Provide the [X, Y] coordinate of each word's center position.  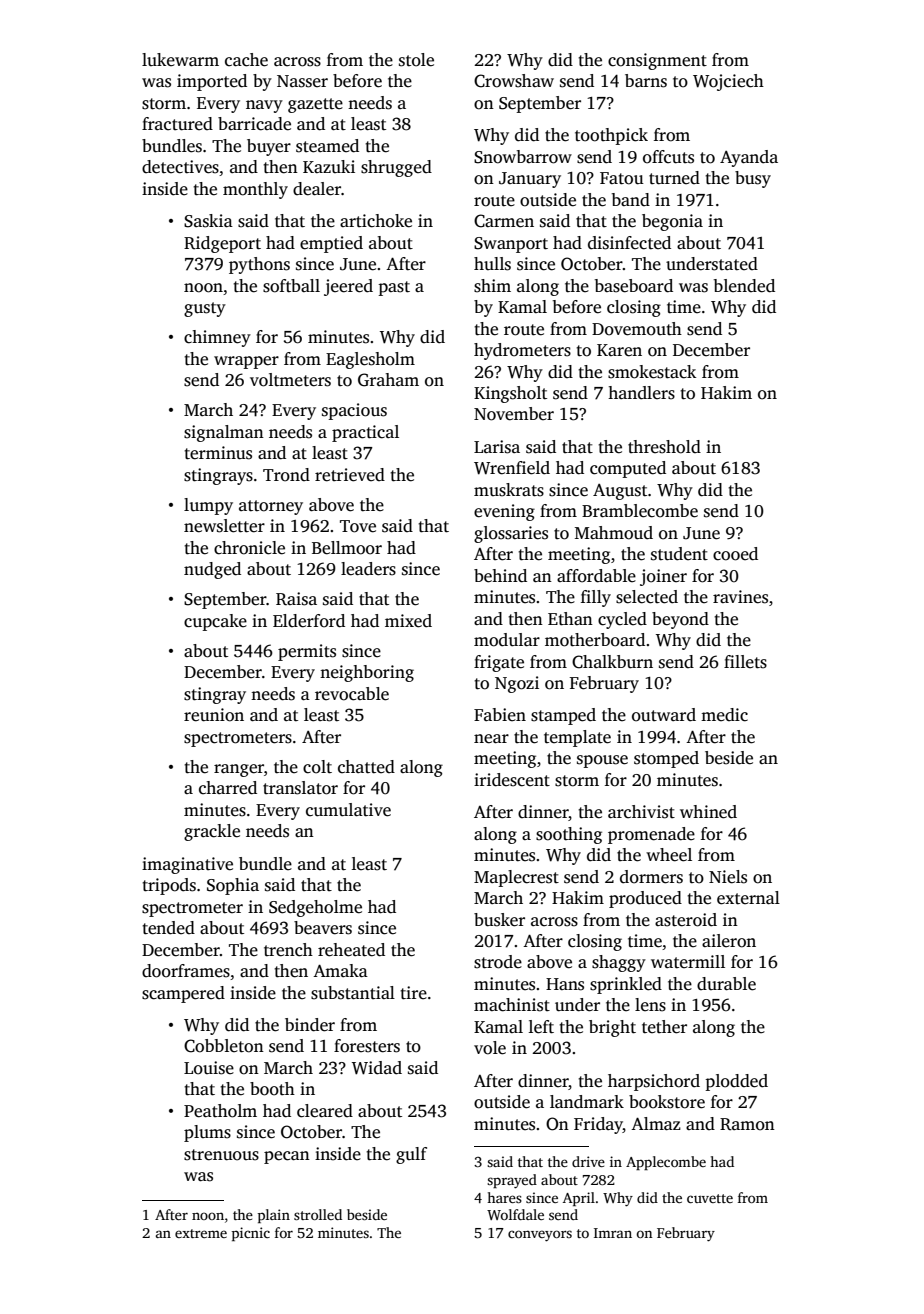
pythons [259, 265]
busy [753, 179]
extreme [201, 1233]
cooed [735, 554]
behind [500, 576]
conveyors [540, 1236]
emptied [331, 244]
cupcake [215, 622]
